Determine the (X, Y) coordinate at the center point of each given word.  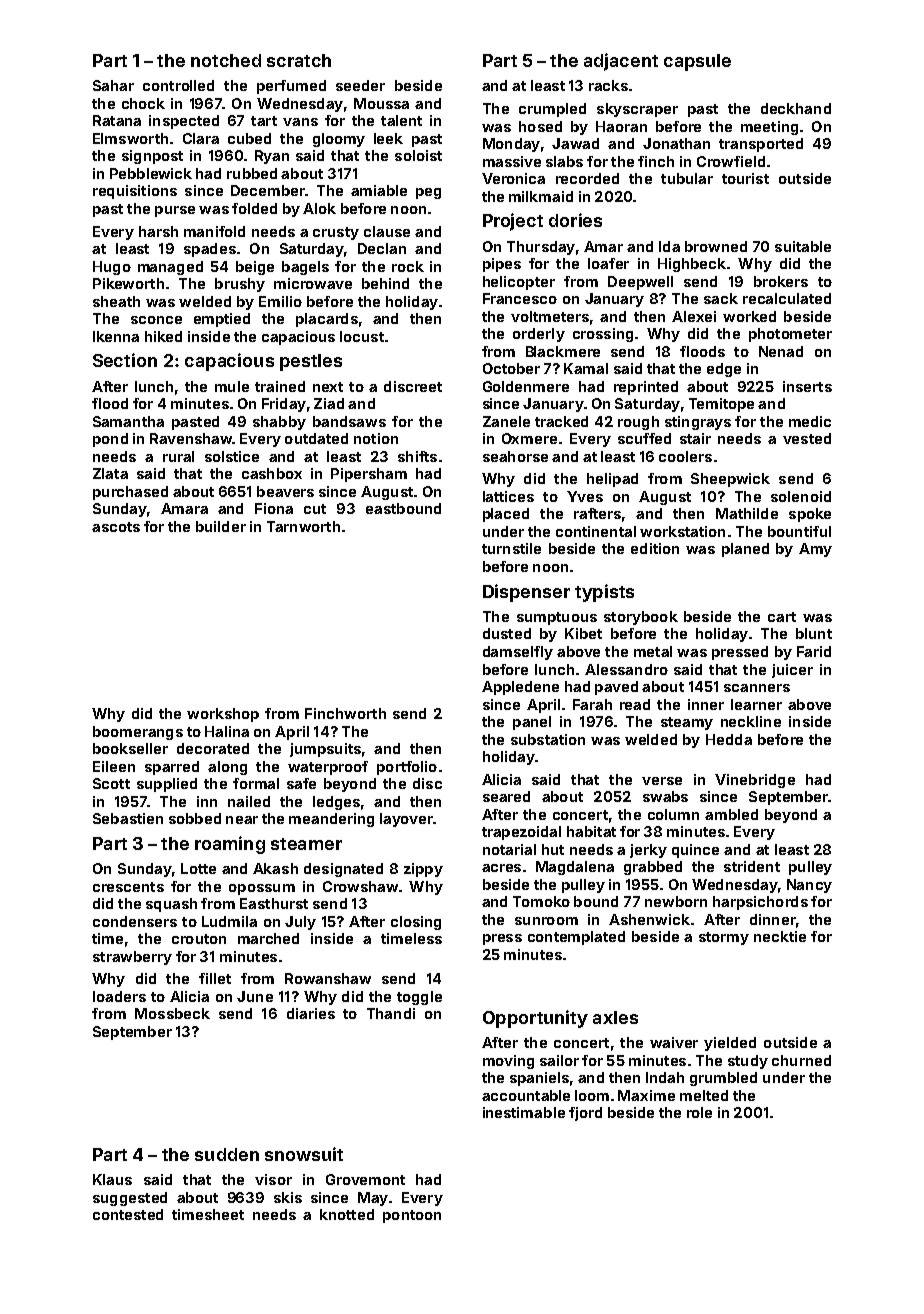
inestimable (524, 1112)
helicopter (519, 283)
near (242, 820)
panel (532, 723)
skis (288, 1197)
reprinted (646, 388)
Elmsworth (130, 138)
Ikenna (116, 336)
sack (721, 298)
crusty (336, 233)
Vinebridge (755, 781)
